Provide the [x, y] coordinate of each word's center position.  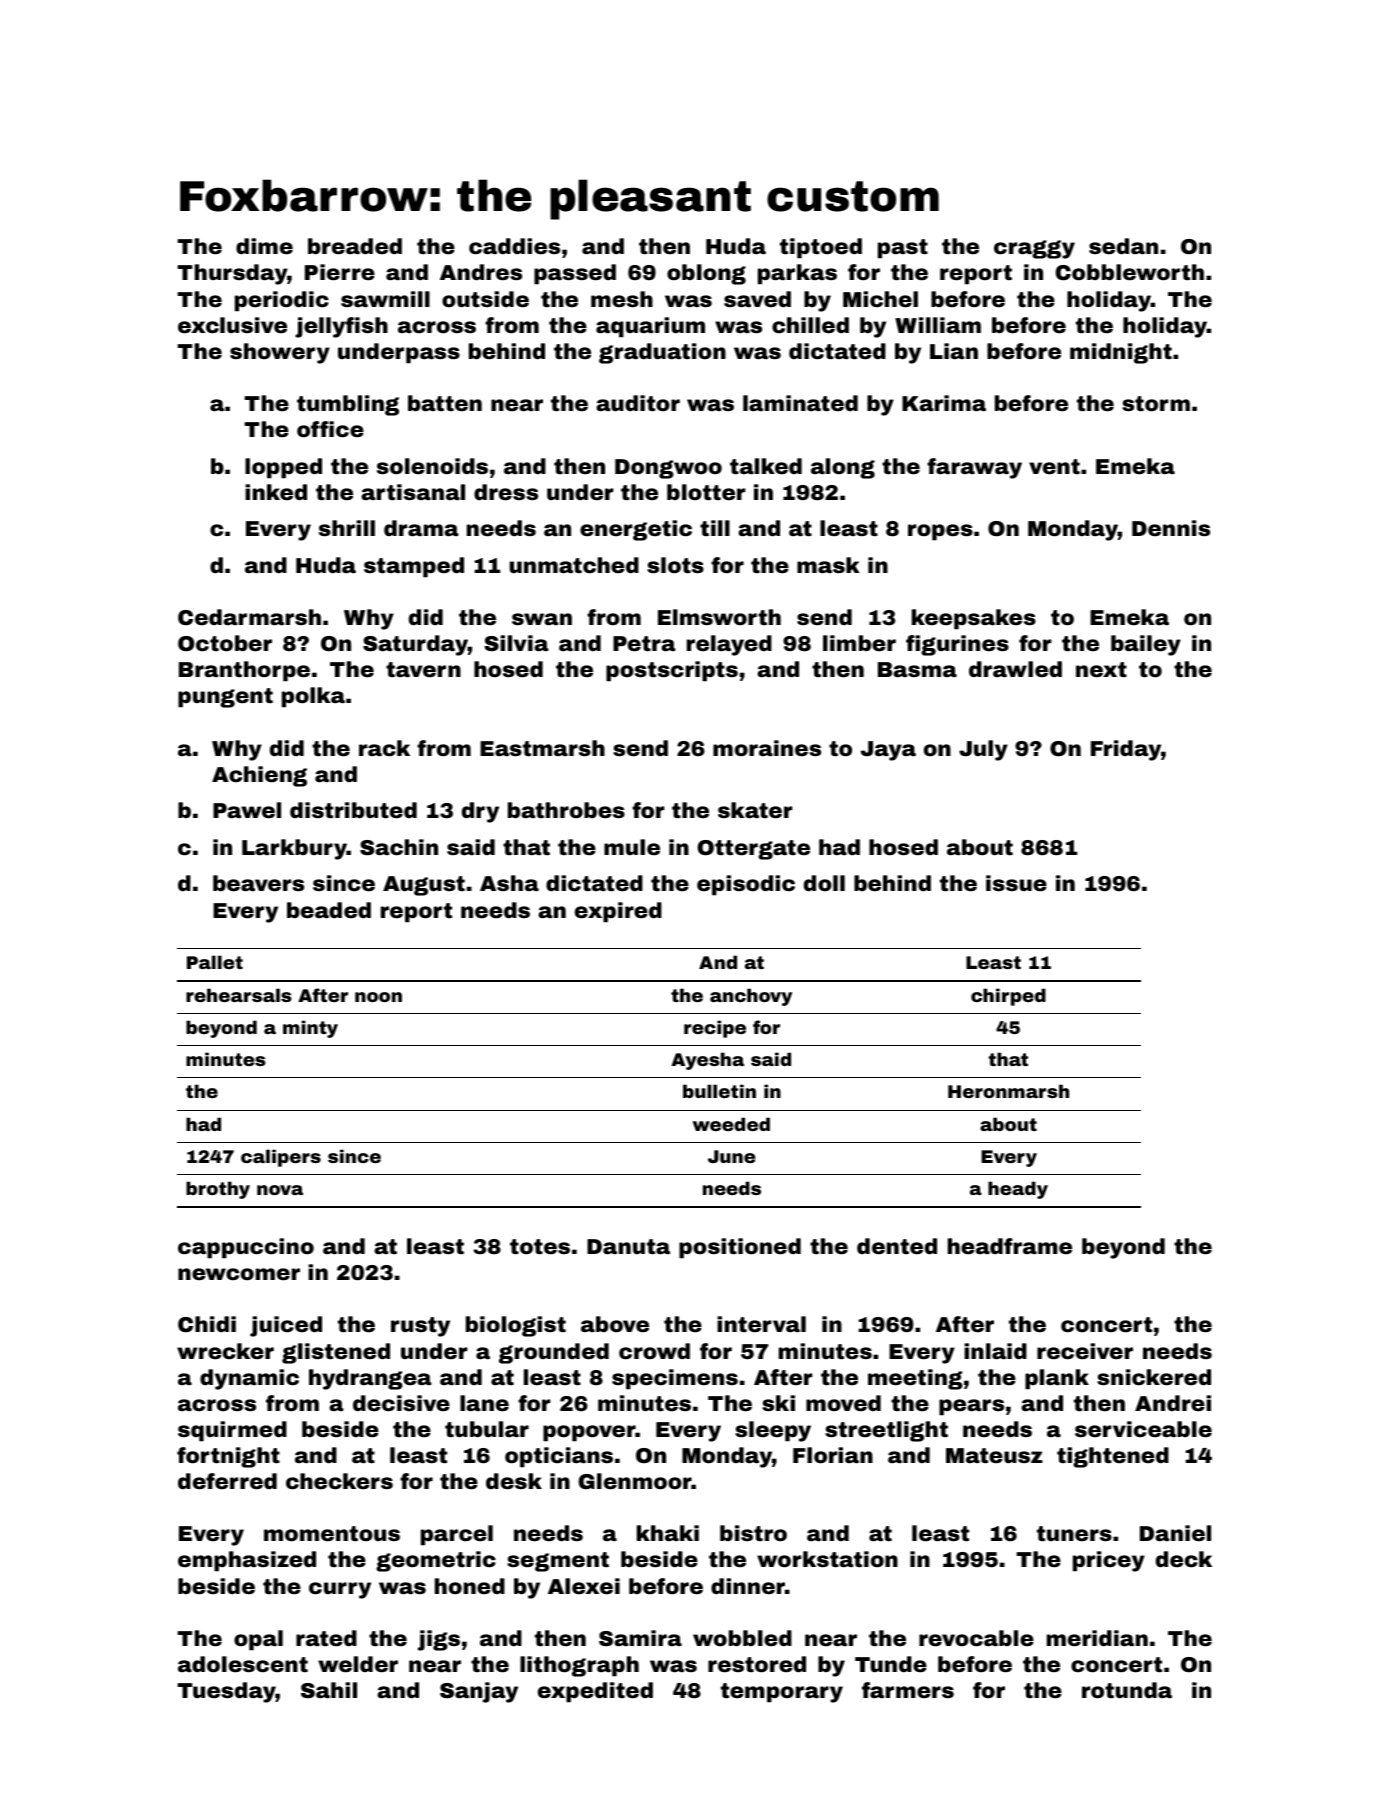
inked [276, 492]
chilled [810, 325]
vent [1054, 467]
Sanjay [479, 1692]
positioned [740, 1248]
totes [540, 1247]
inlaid [995, 1351]
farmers [908, 1690]
